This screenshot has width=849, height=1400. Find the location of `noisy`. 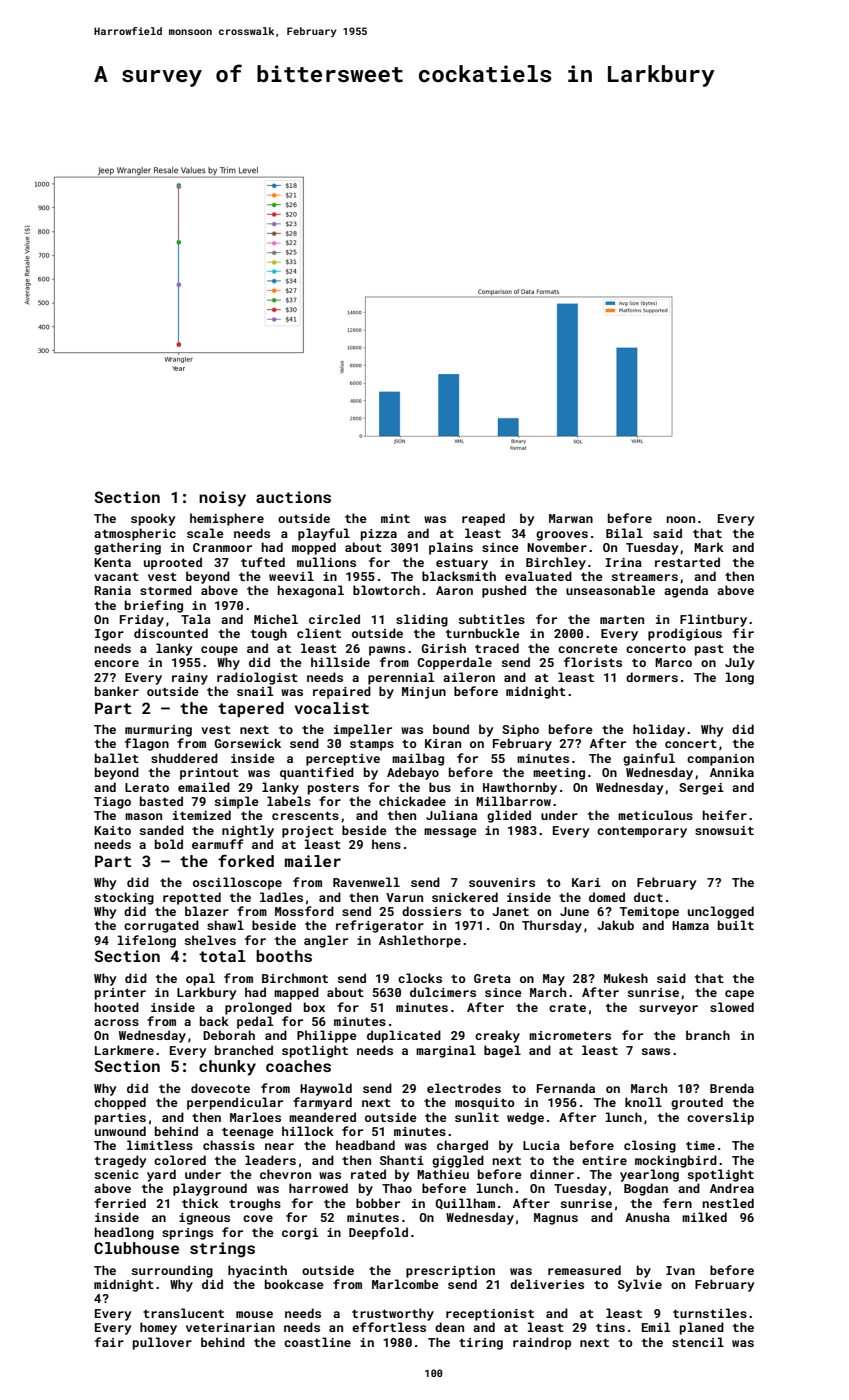

noisy is located at coordinates (222, 499).
